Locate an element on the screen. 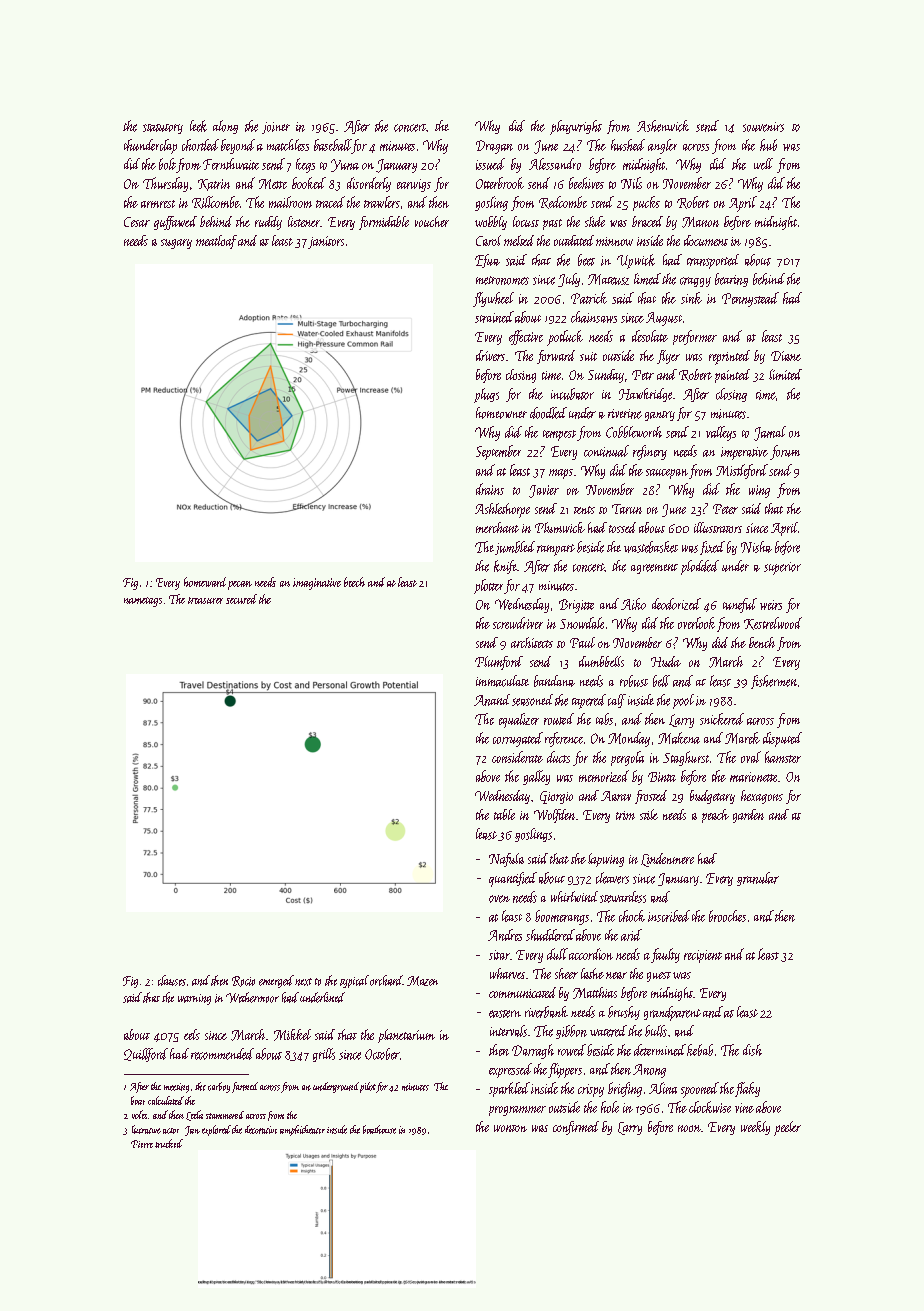 The height and width of the screenshot is (1311, 924). reprinted is located at coordinates (729, 357).
